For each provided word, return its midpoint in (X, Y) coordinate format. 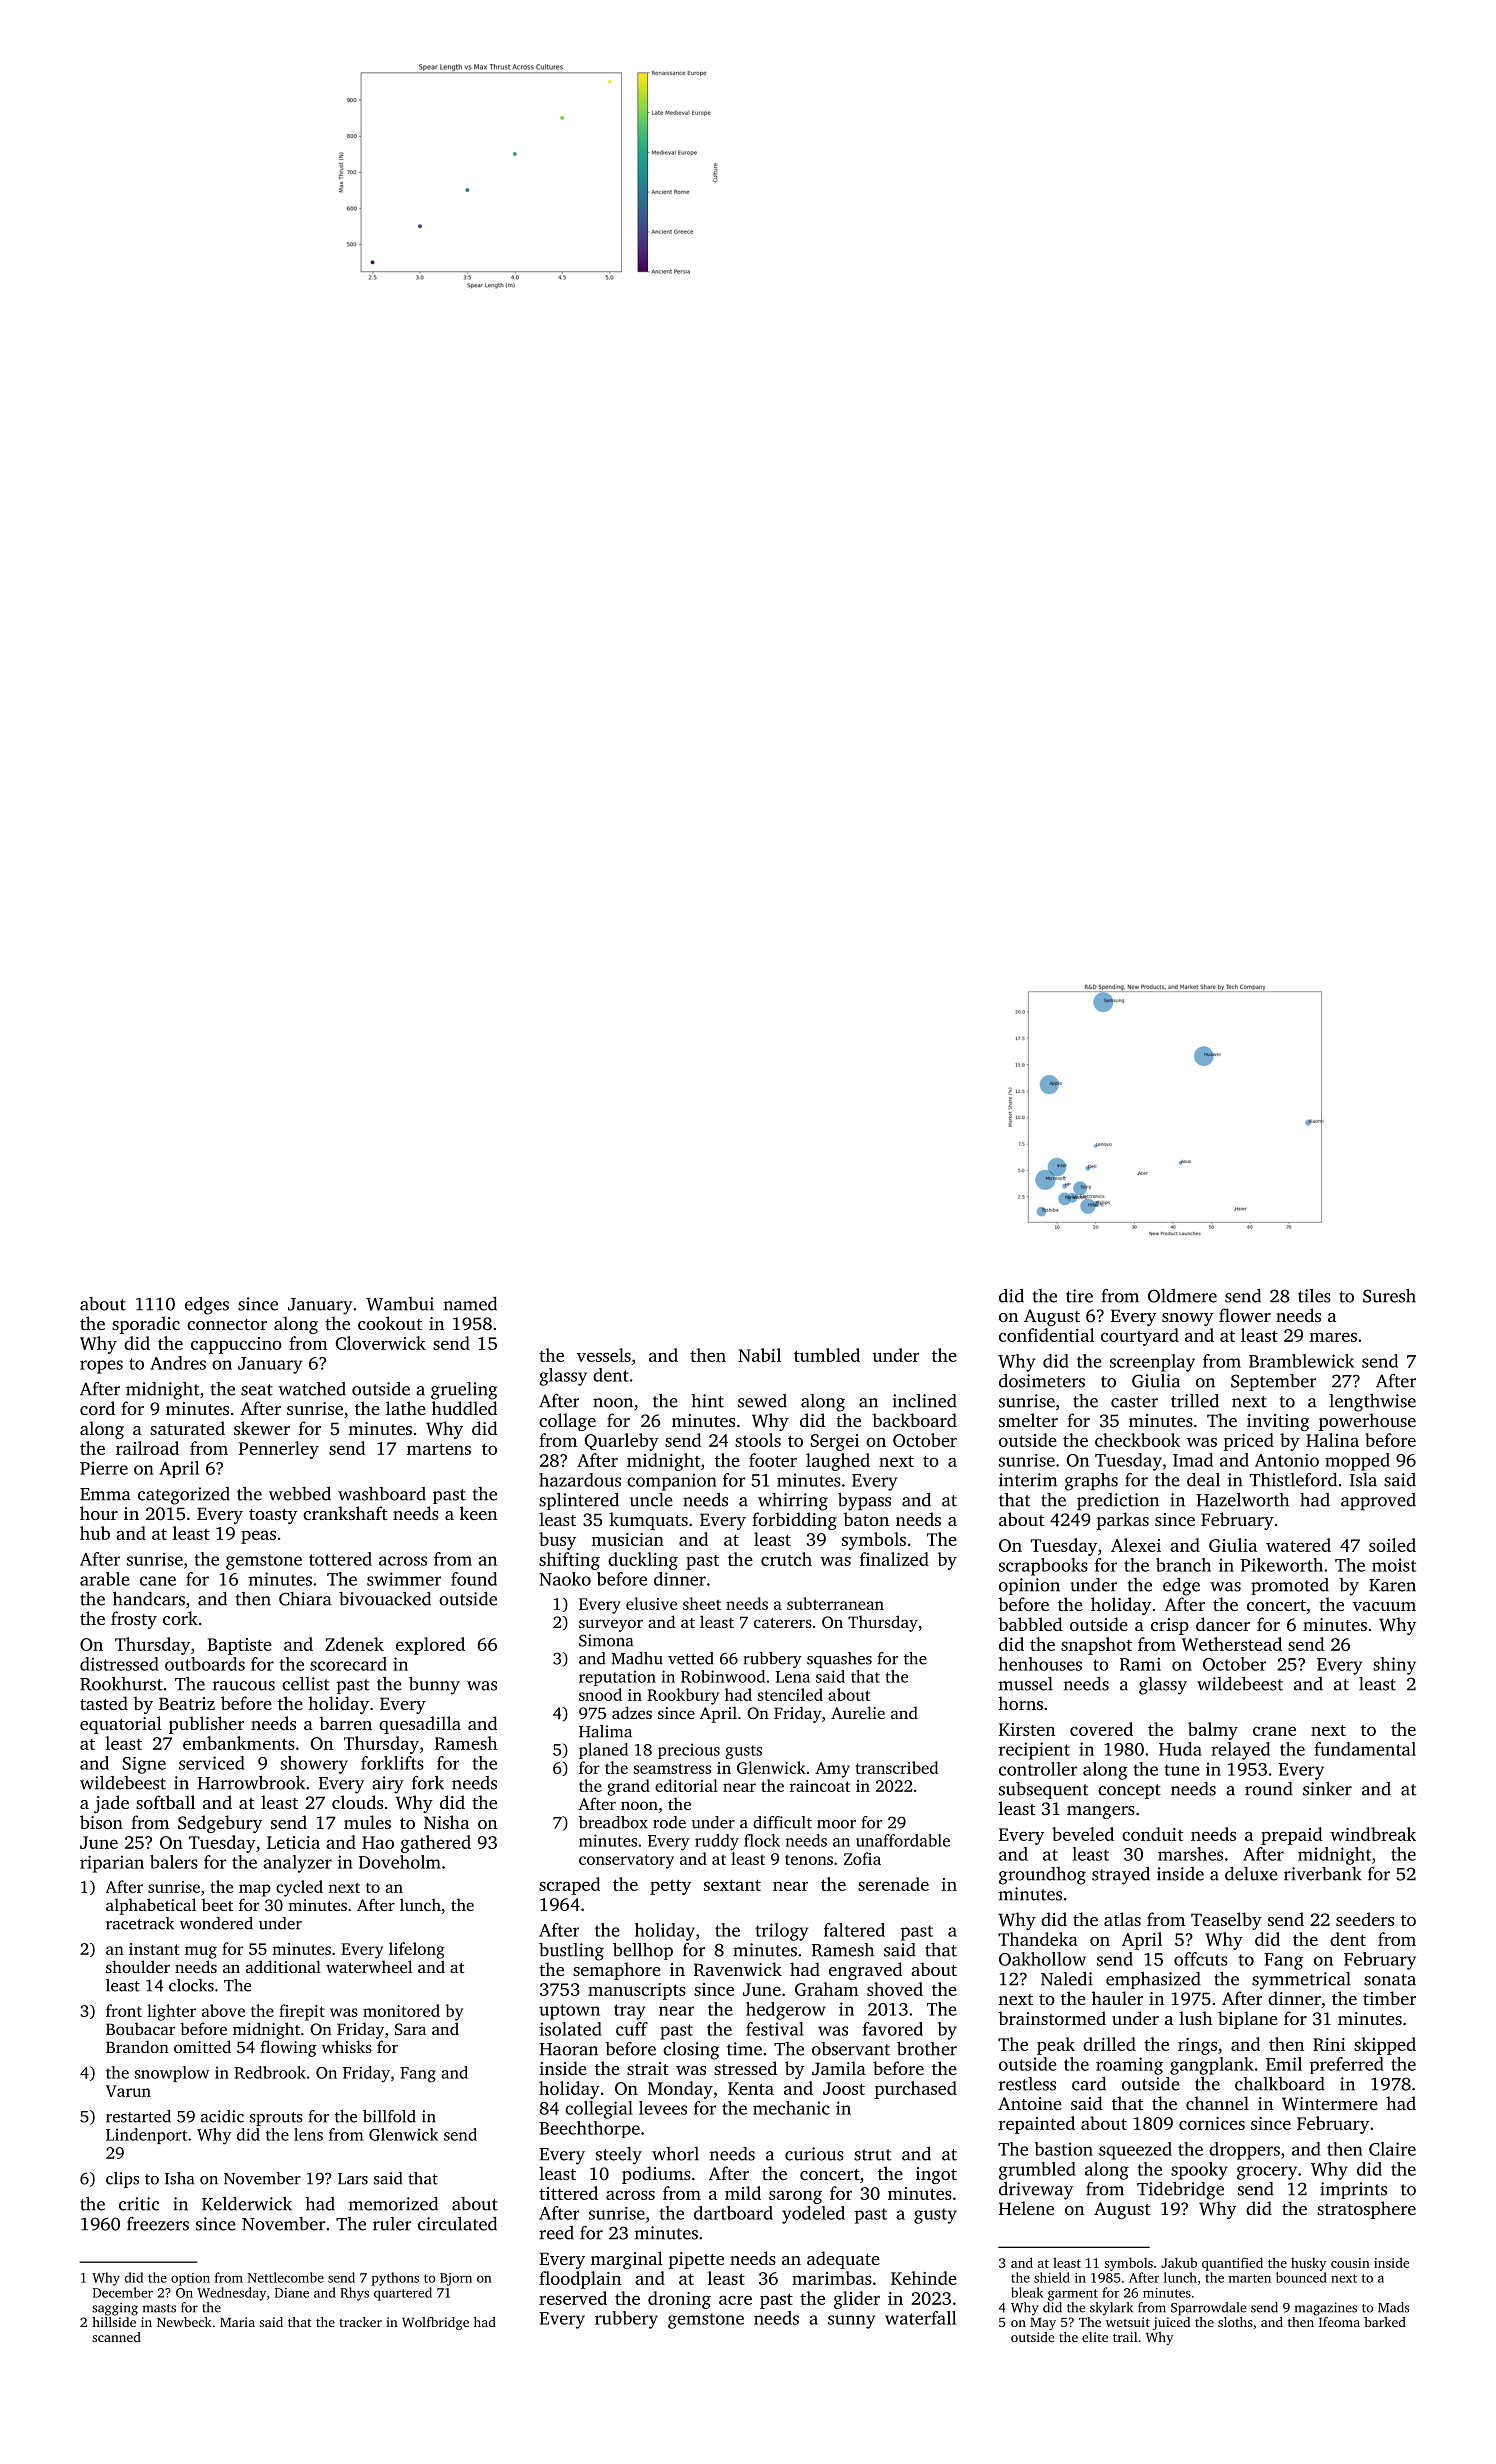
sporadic (146, 1325)
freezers (158, 2224)
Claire (1392, 2149)
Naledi (1067, 1979)
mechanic (791, 2108)
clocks (191, 1985)
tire (1079, 1296)
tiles (1314, 1296)
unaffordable (903, 1840)
